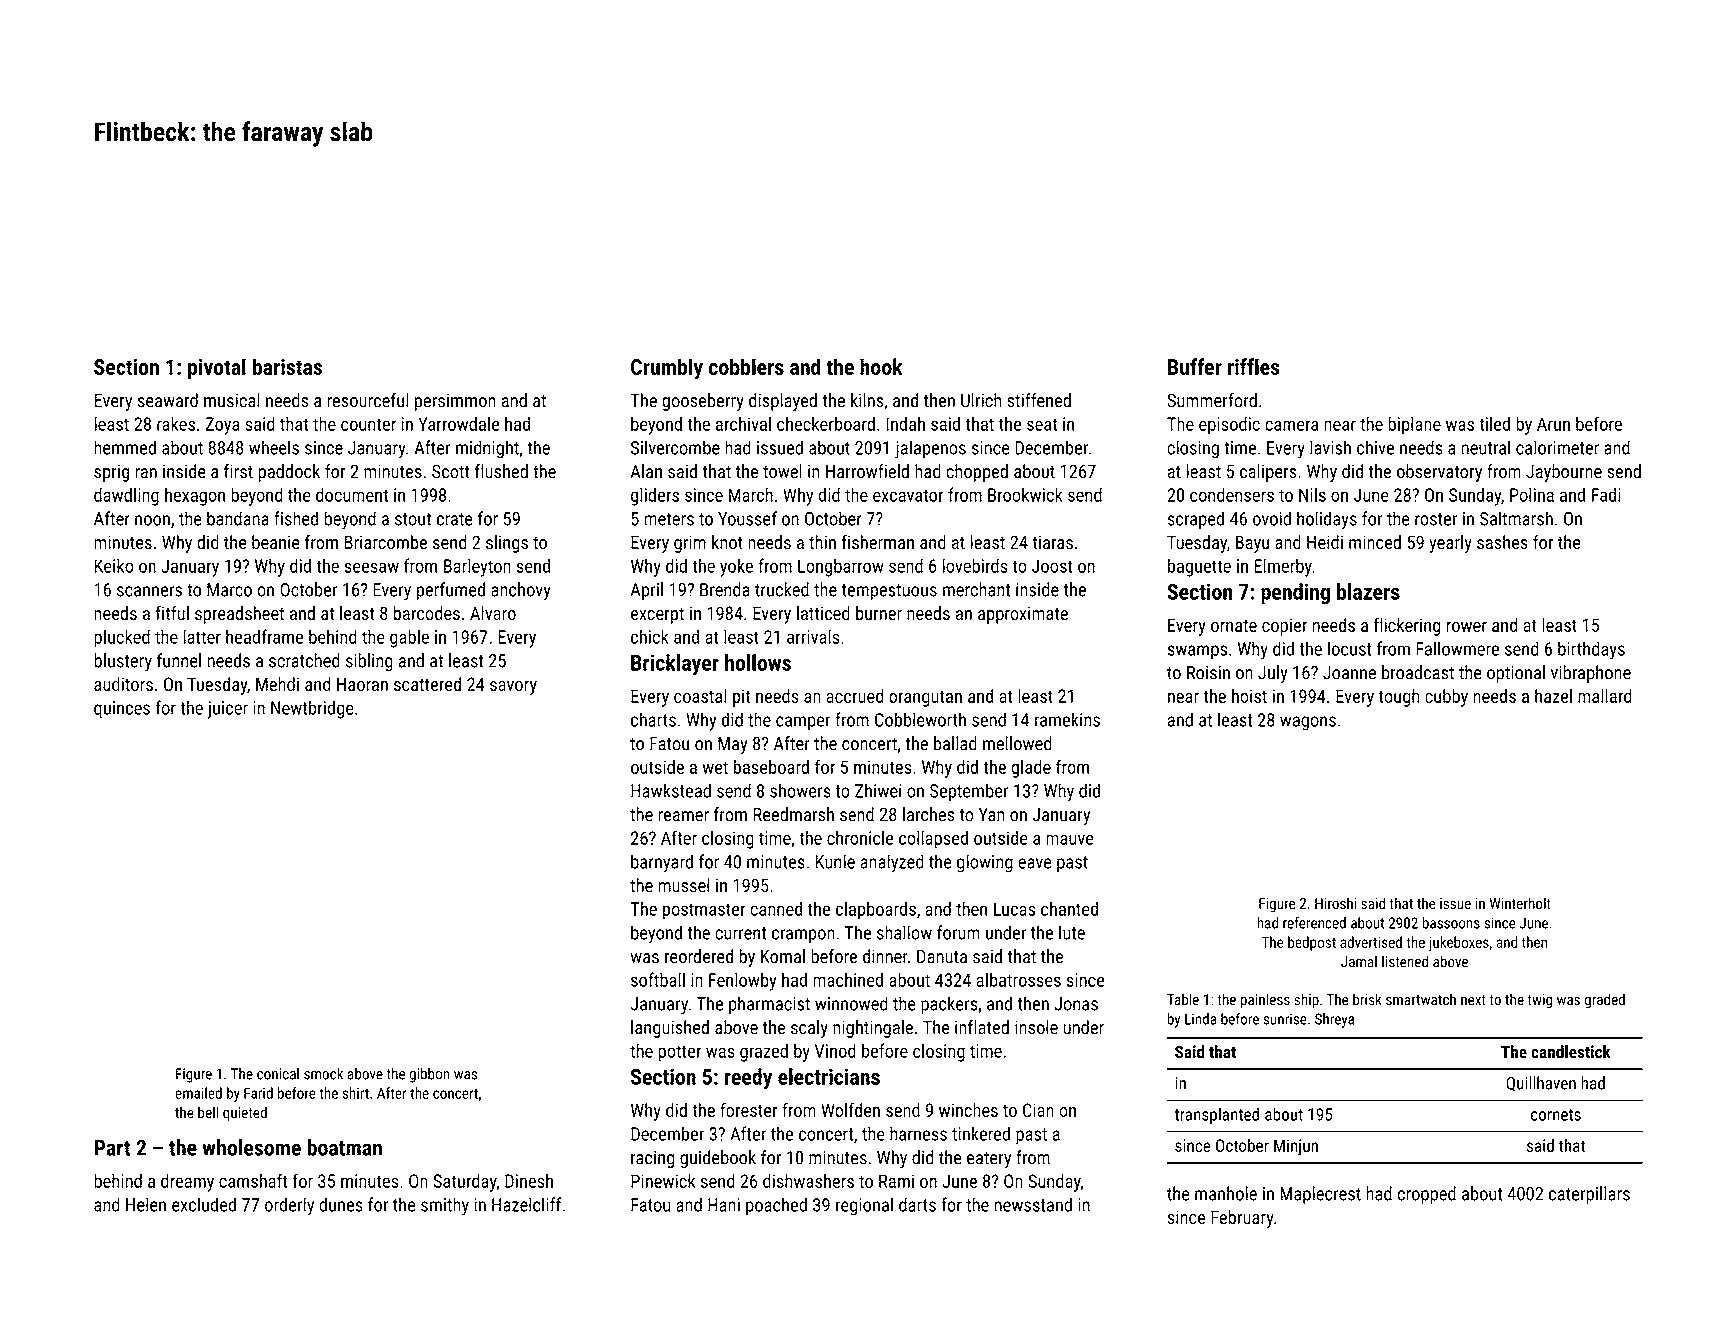 The height and width of the screenshot is (1341, 1736). I want to click on gooseberry, so click(703, 402).
